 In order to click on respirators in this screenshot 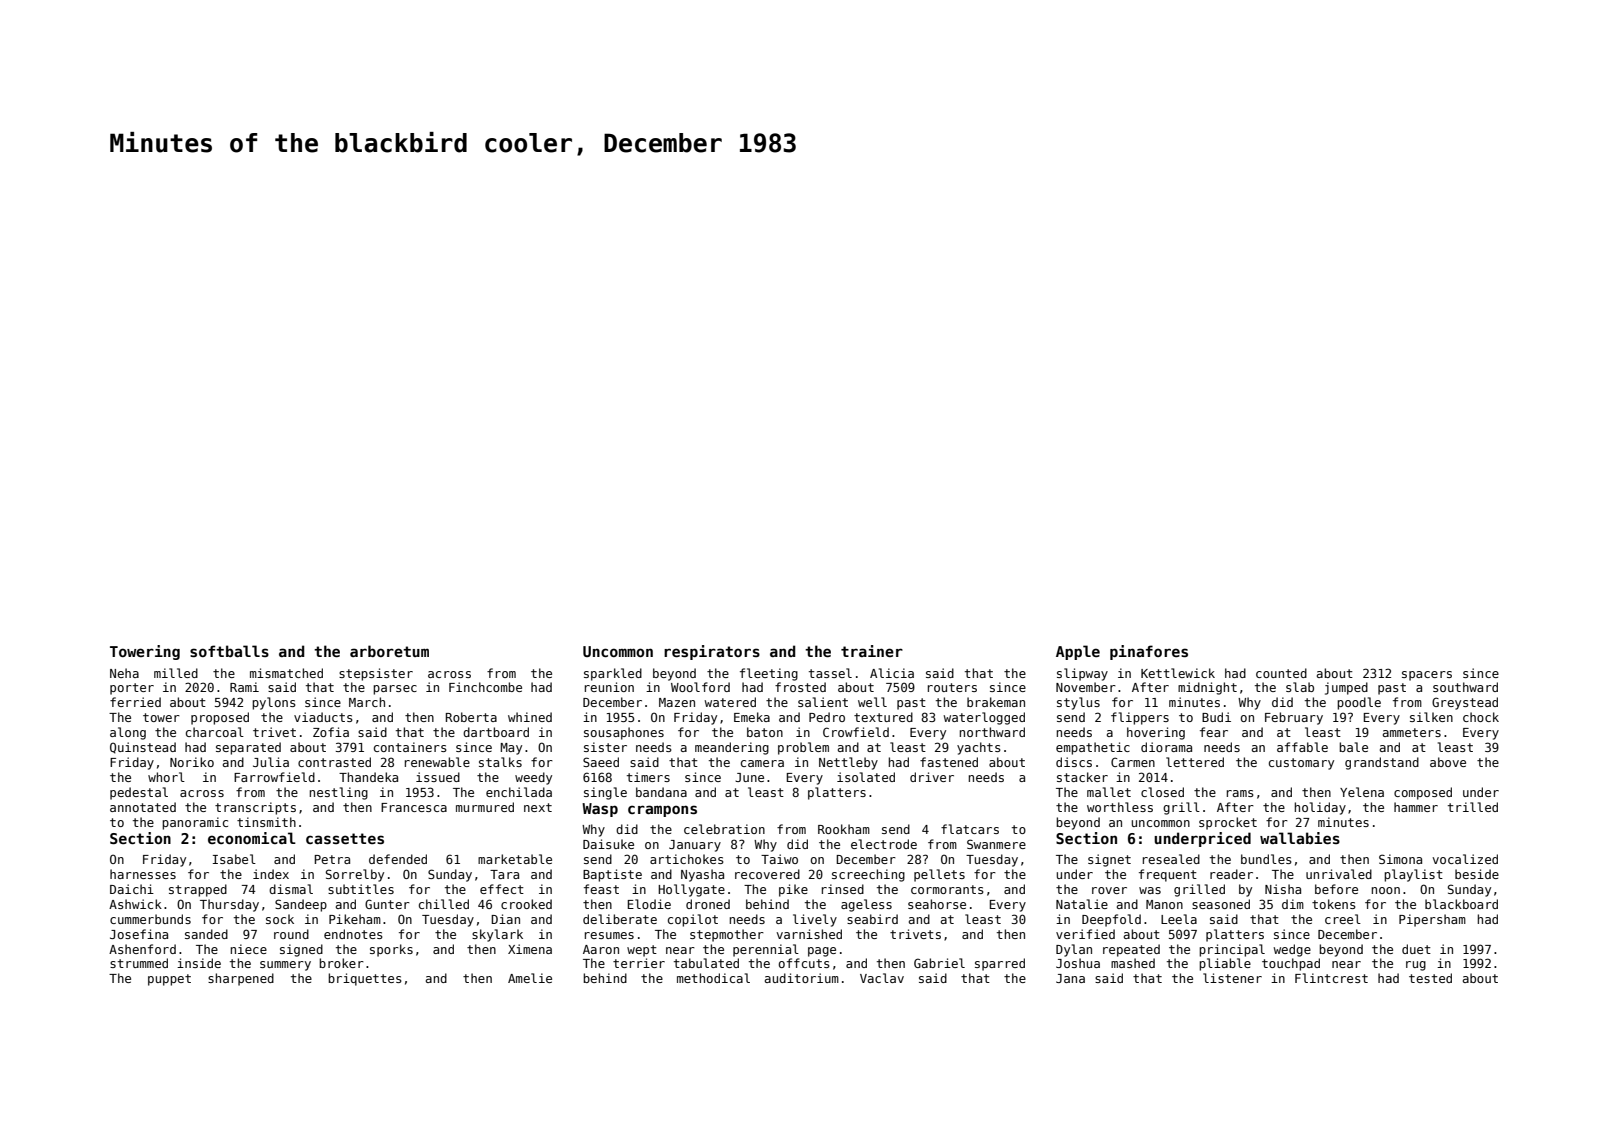, I will do `click(712, 652)`.
